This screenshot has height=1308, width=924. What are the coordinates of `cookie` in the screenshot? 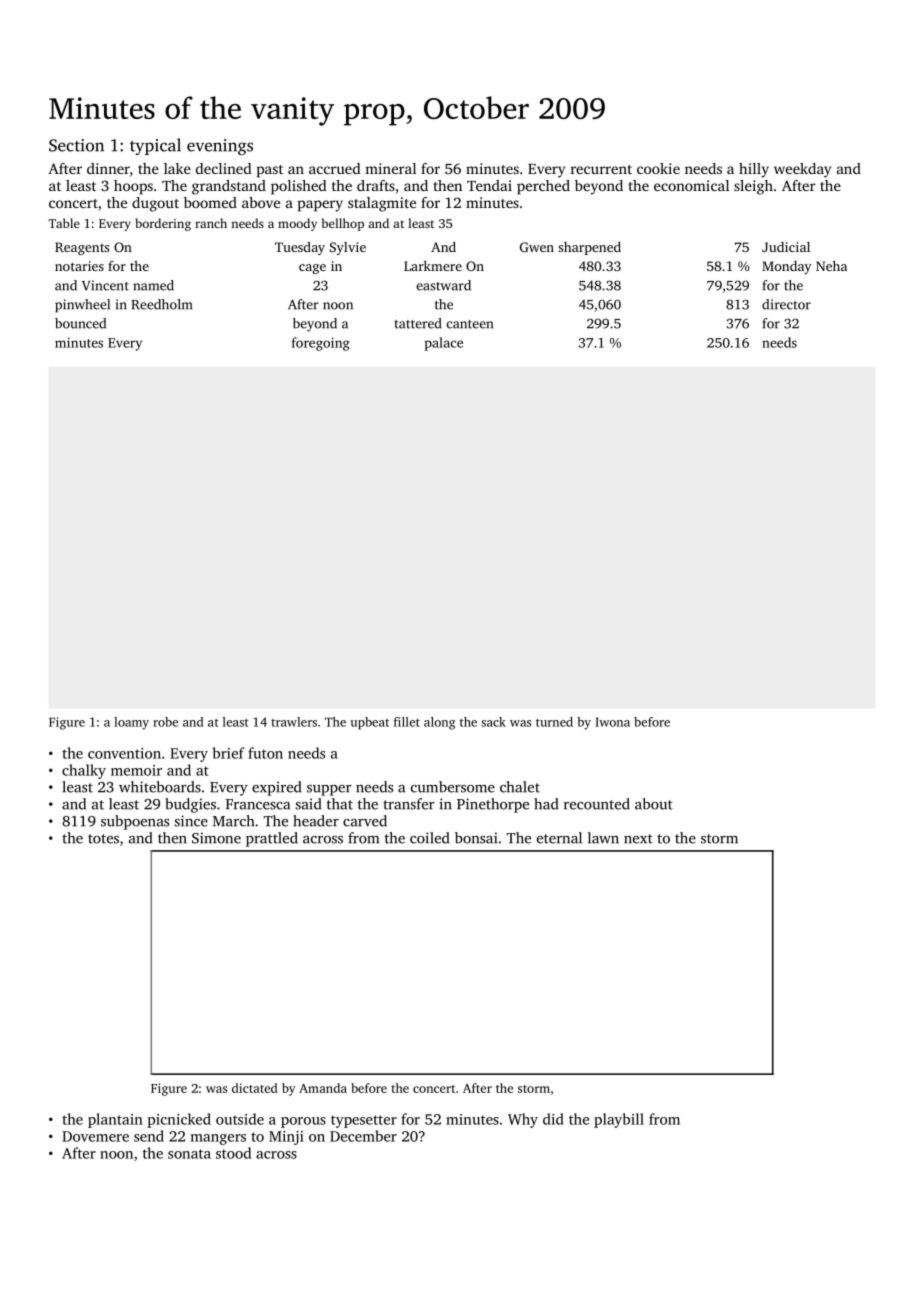 It's located at (658, 168).
